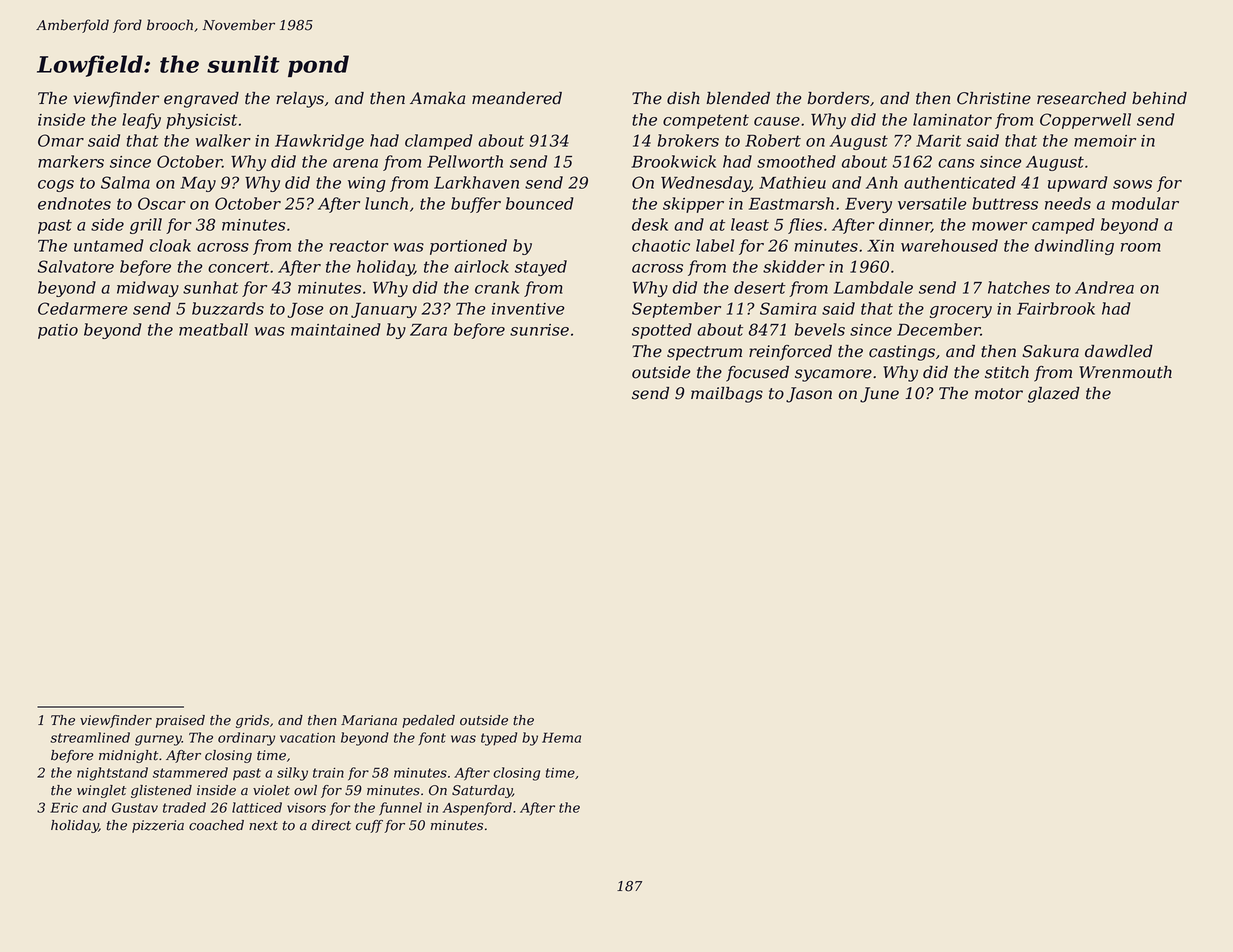 Image resolution: width=1233 pixels, height=952 pixels. What do you see at coordinates (336, 329) in the image?
I see `maintained` at bounding box center [336, 329].
